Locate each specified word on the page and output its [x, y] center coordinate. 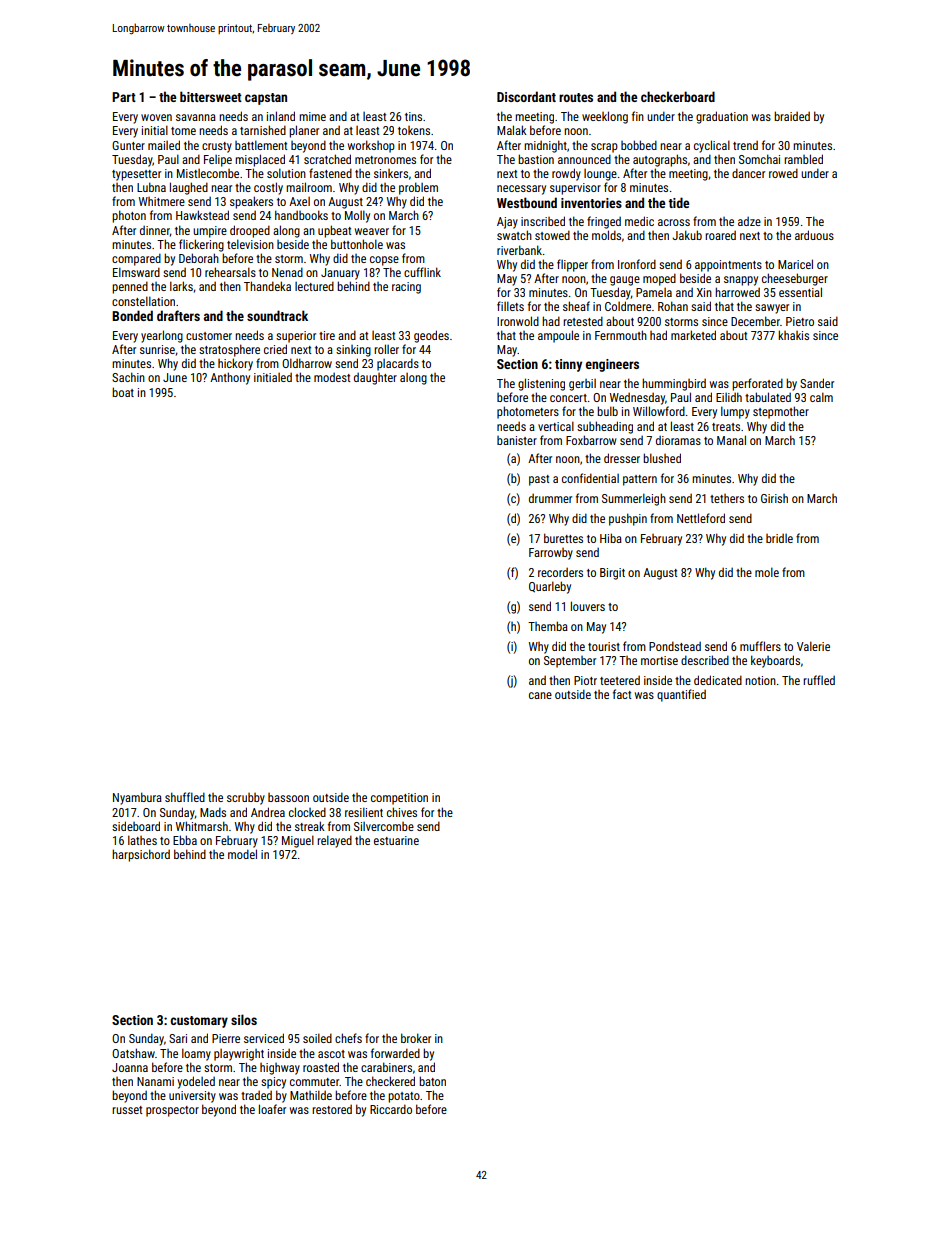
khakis [793, 335]
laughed [189, 188]
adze [749, 221]
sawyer [772, 309]
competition [399, 799]
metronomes [385, 160]
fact [622, 694]
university [192, 1097]
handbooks [301, 215]
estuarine [396, 840]
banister [517, 440]
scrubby [246, 799]
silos [244, 1019]
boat [123, 392]
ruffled [819, 680]
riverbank [519, 250]
